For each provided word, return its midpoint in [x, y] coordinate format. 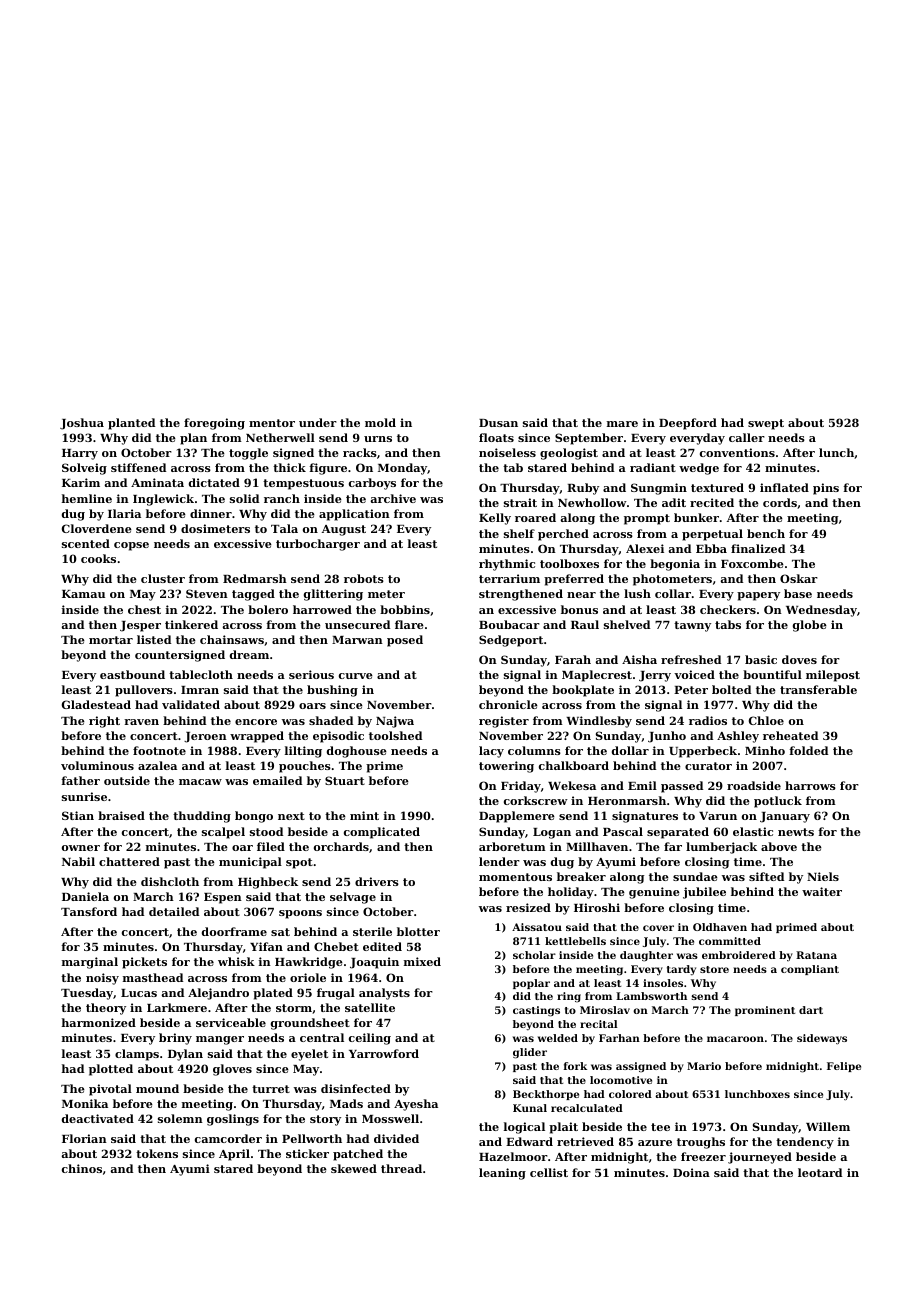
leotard [820, 1172]
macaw [200, 782]
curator [708, 766]
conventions [737, 452]
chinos [82, 1168]
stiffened [138, 467]
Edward [529, 1141]
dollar [630, 750]
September [589, 439]
